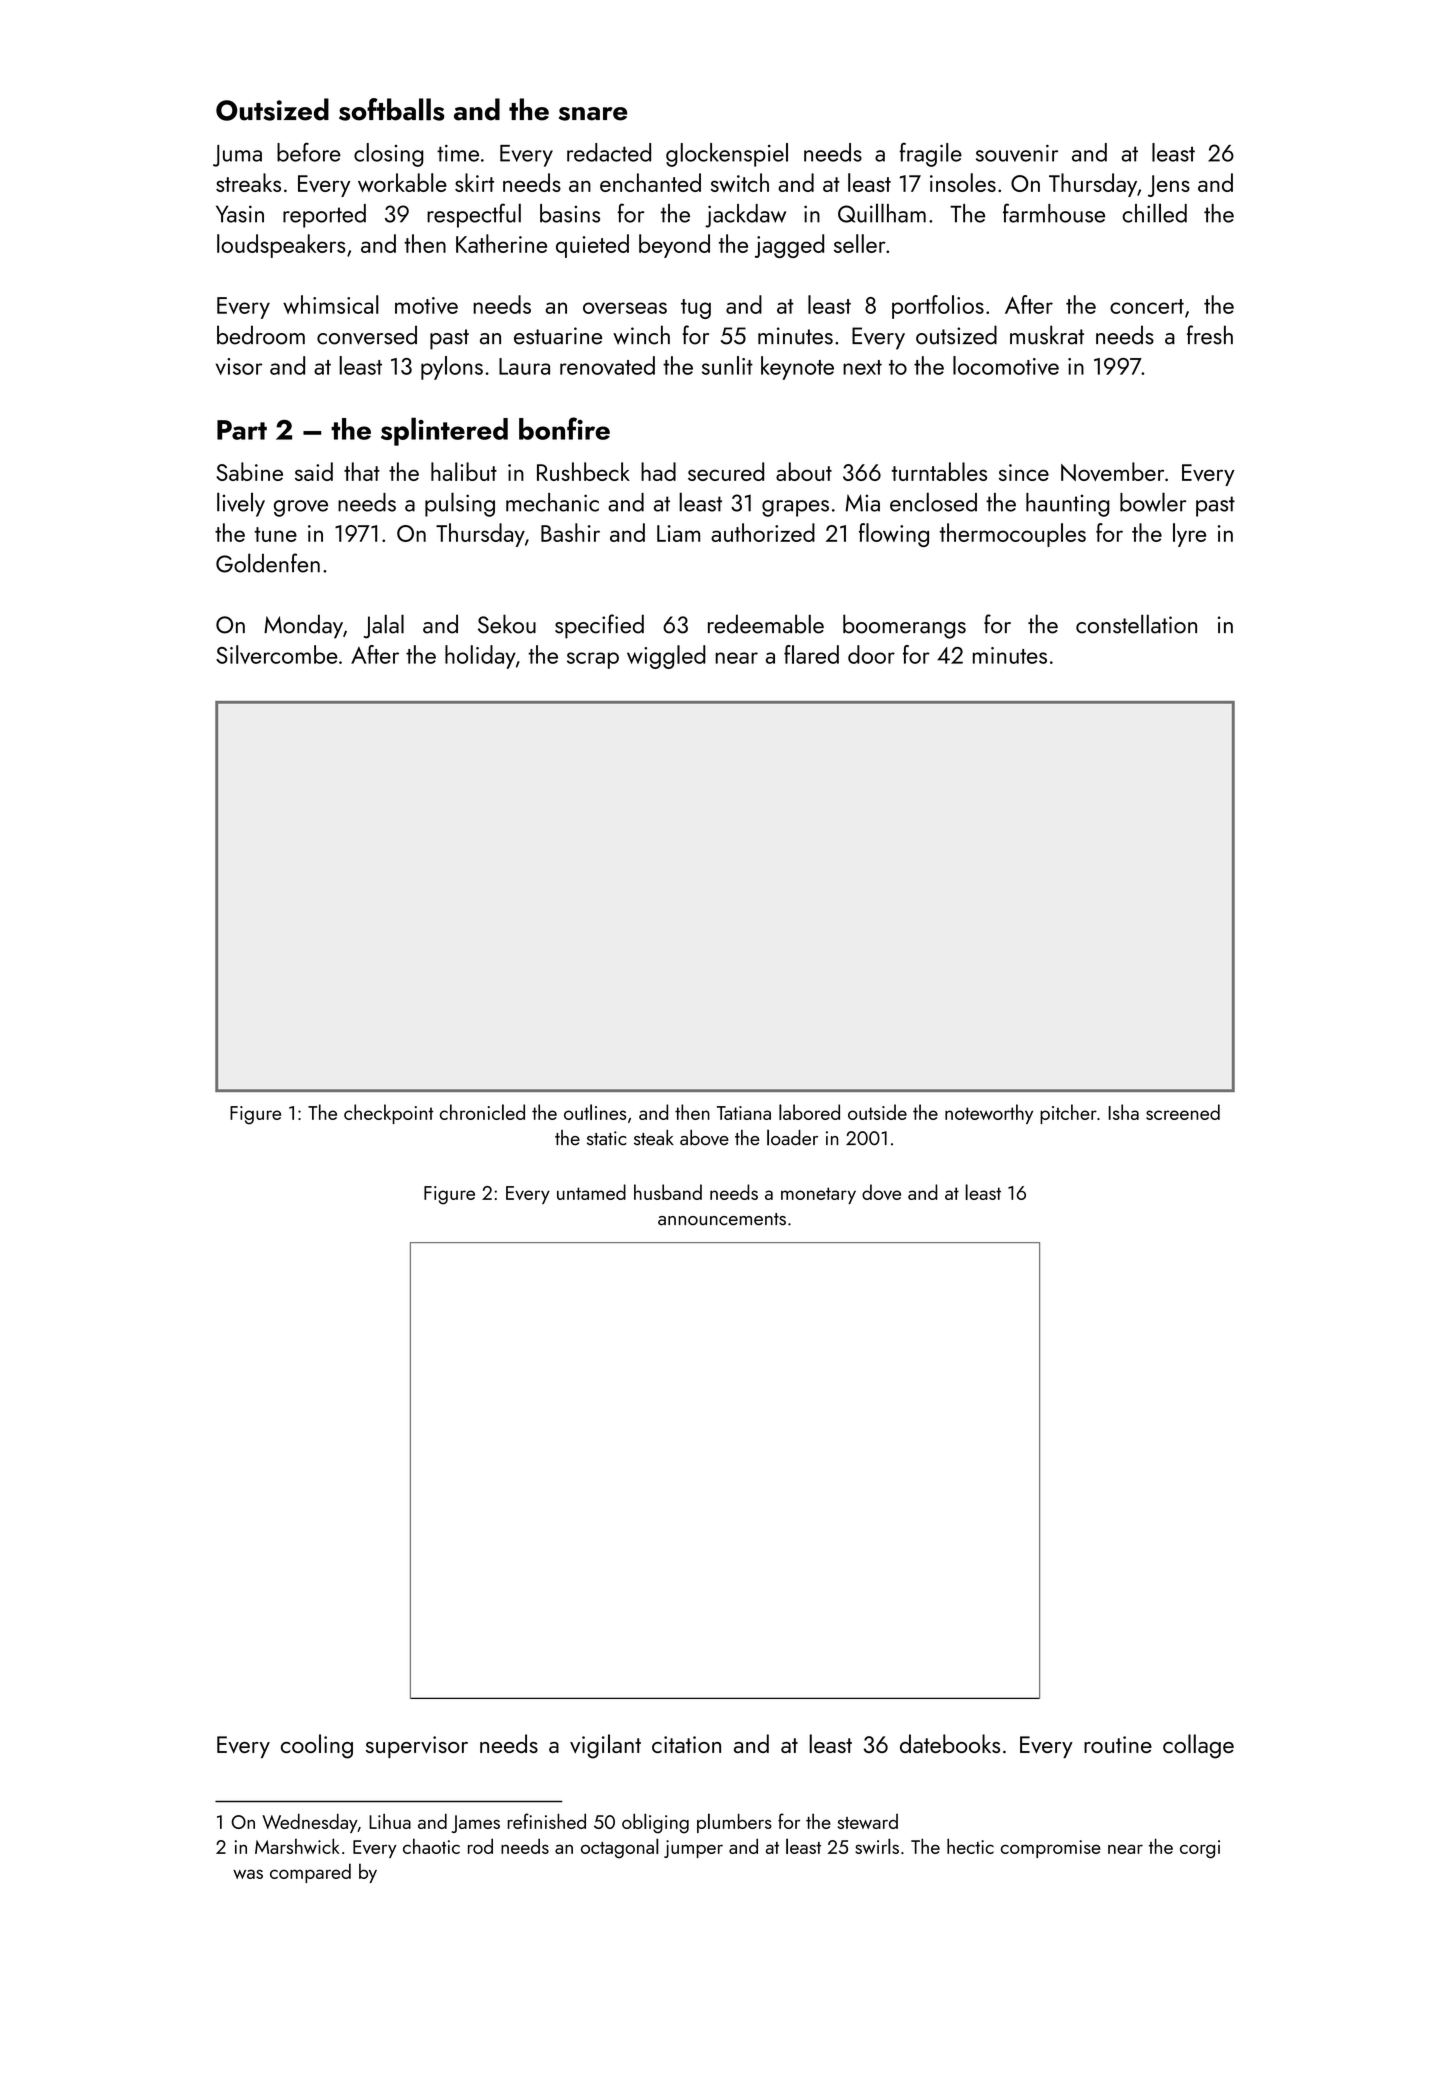 The width and height of the screenshot is (1450, 2100). I want to click on lyre, so click(1189, 535).
